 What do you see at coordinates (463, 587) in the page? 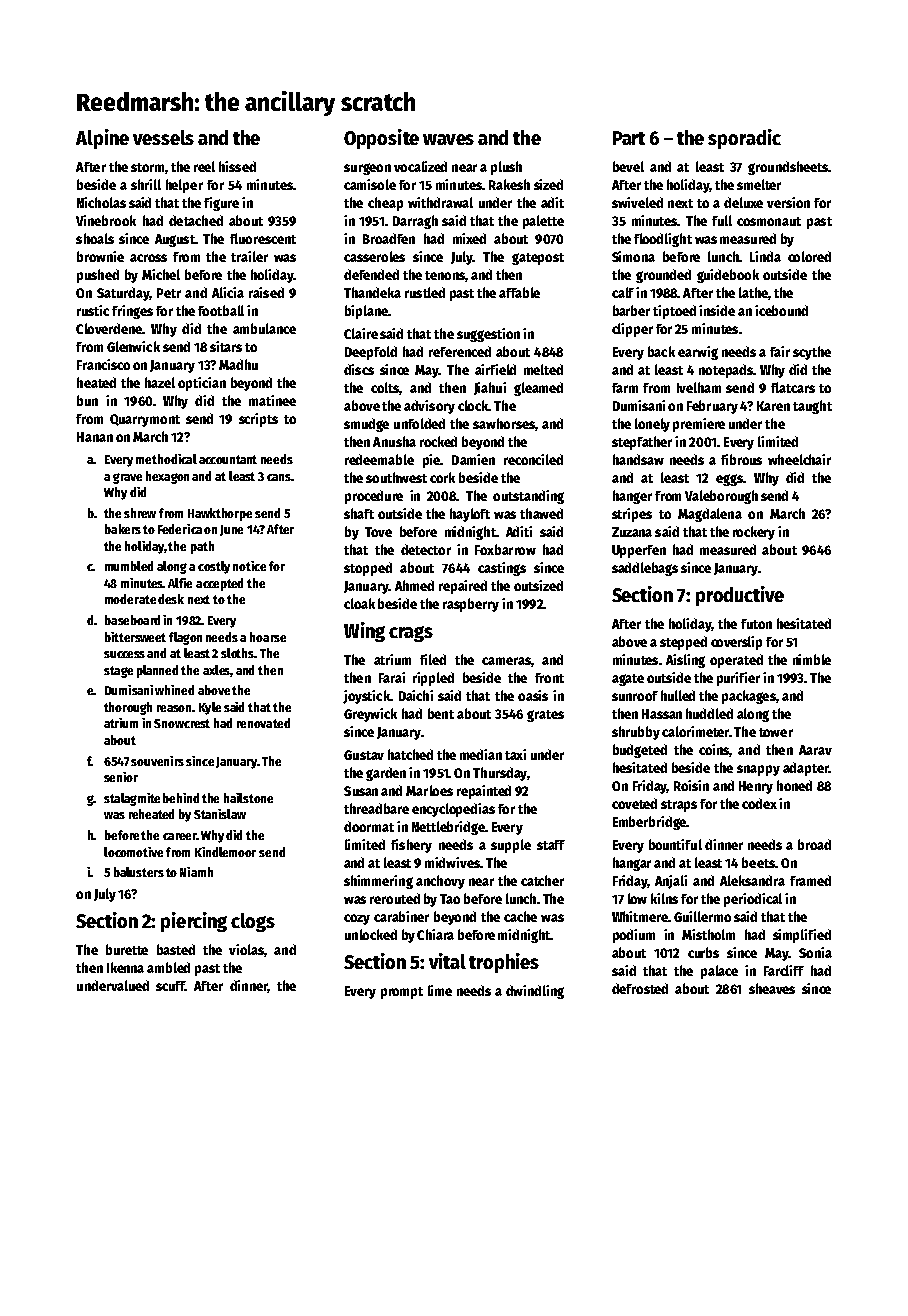
I see `repaired` at bounding box center [463, 587].
